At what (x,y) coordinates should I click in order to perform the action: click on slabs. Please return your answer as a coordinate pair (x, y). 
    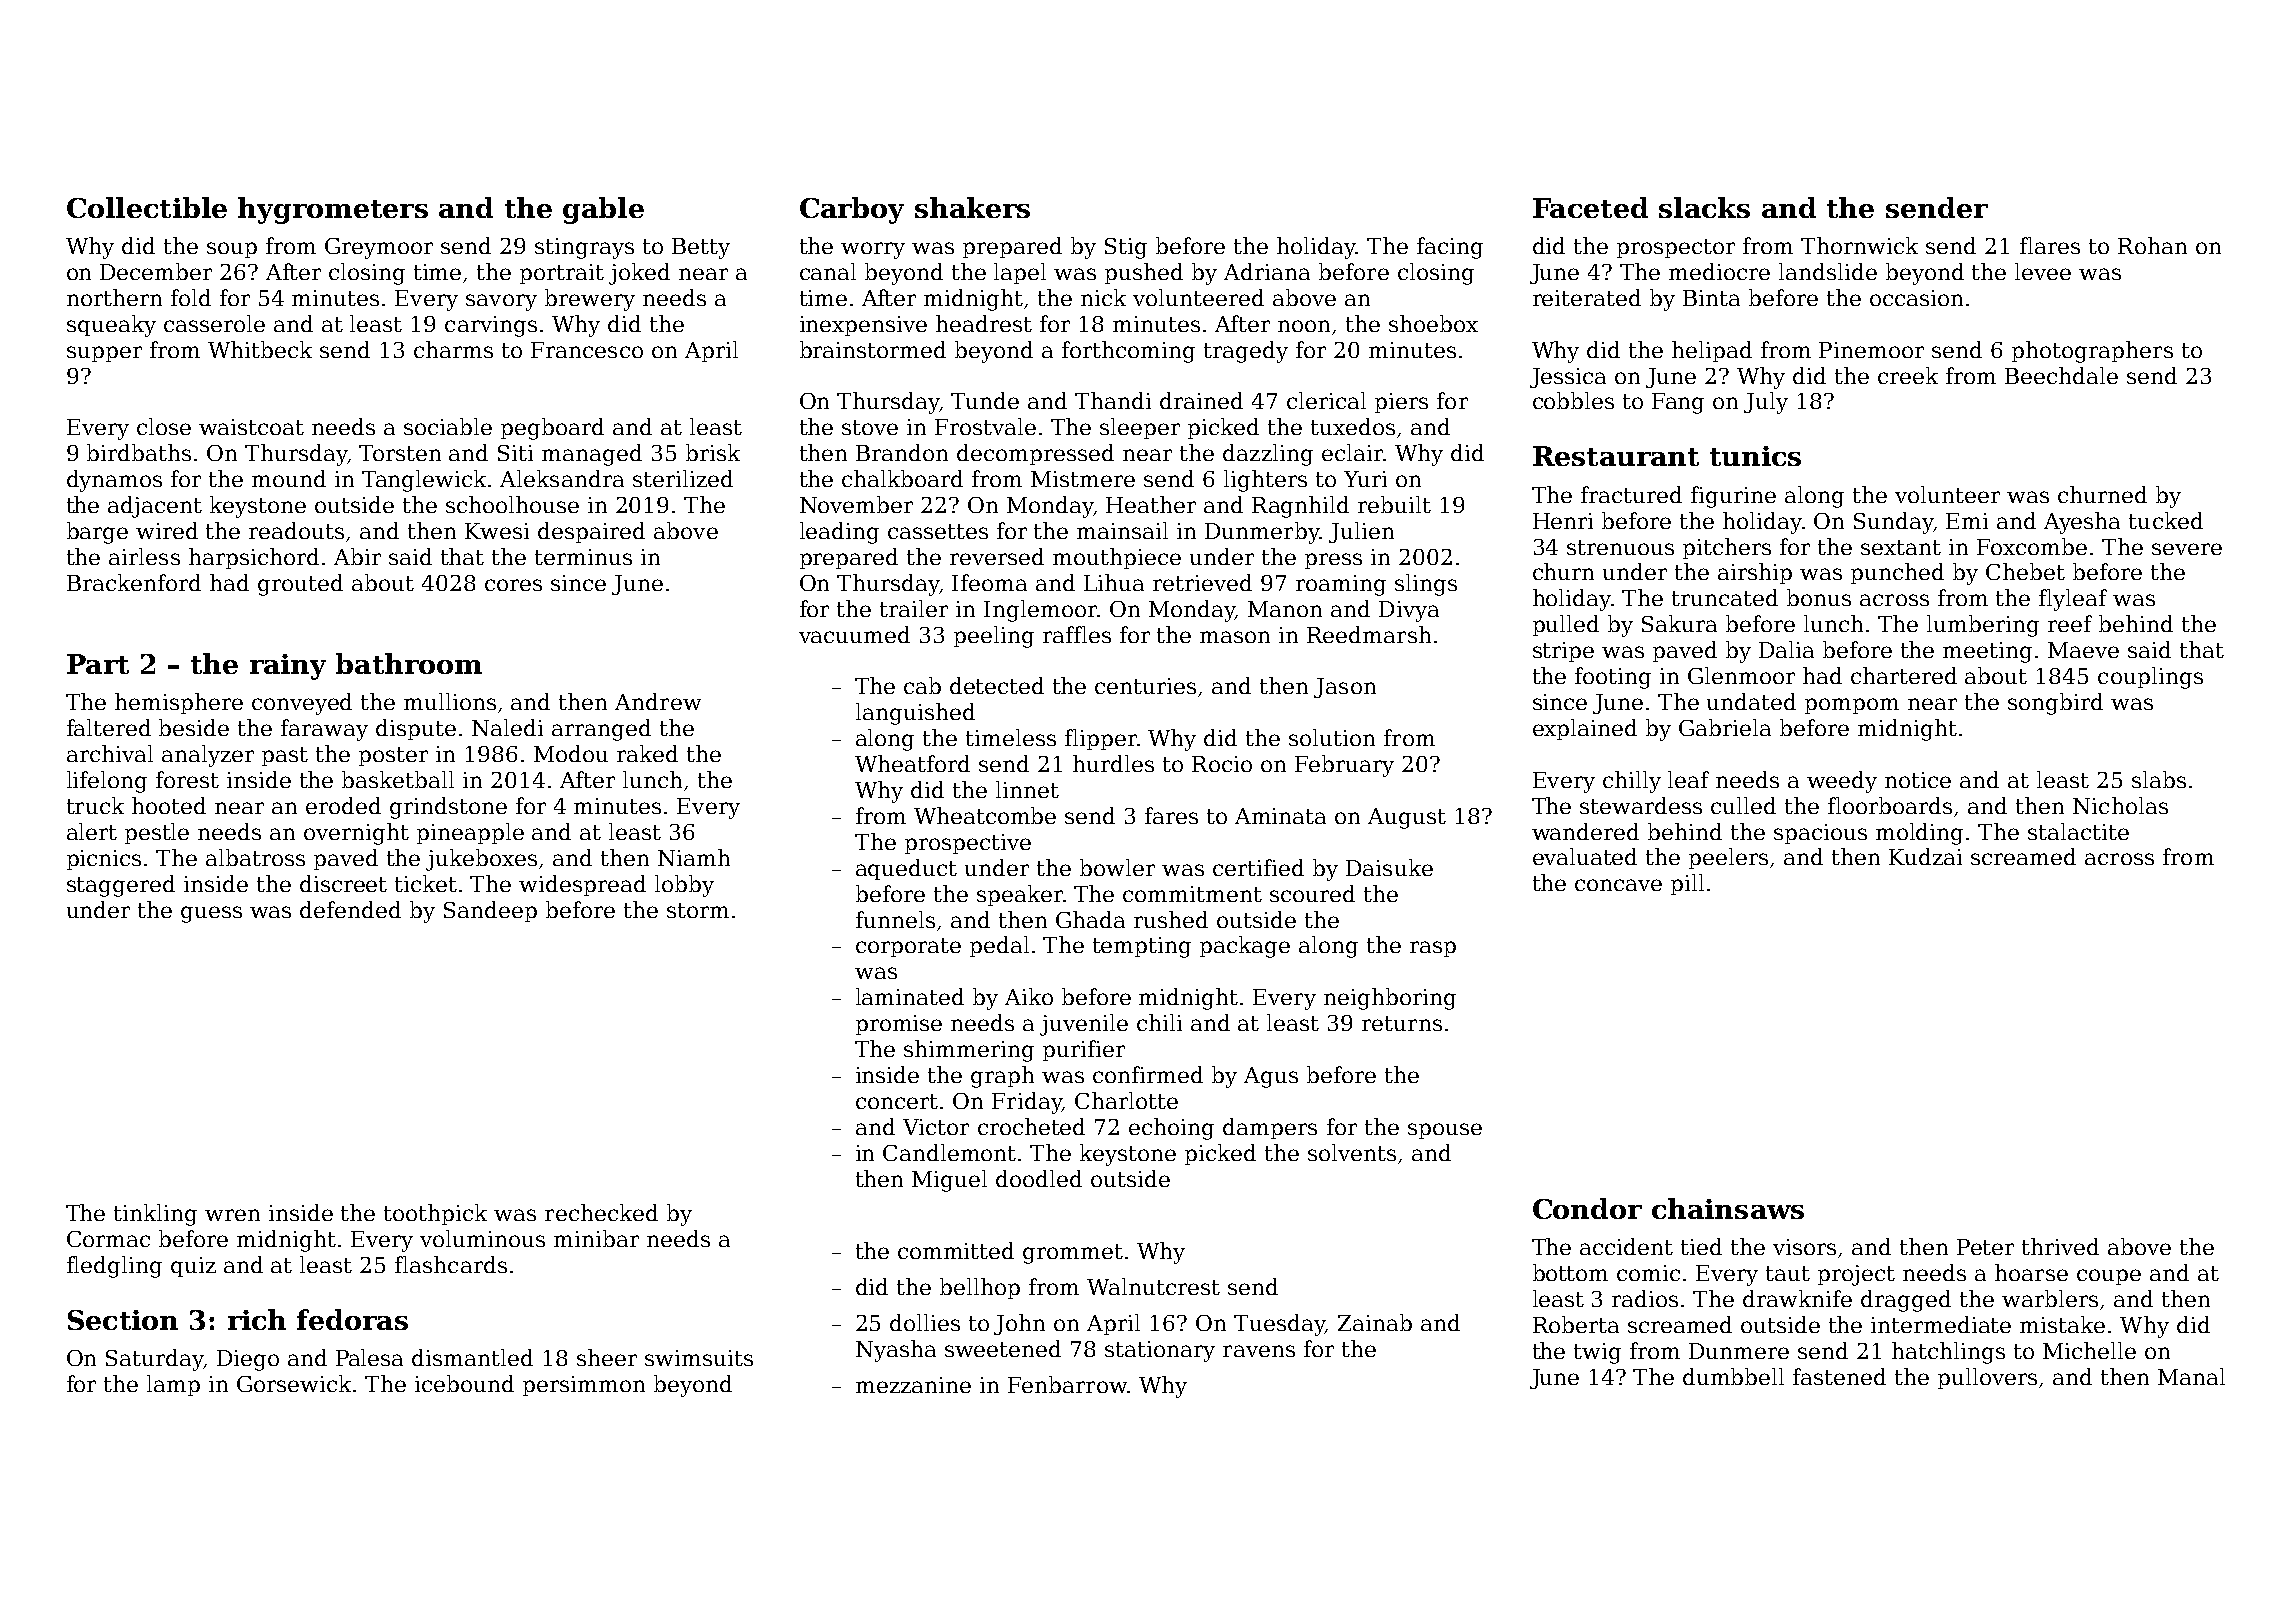
    Looking at the image, I should click on (2159, 779).
